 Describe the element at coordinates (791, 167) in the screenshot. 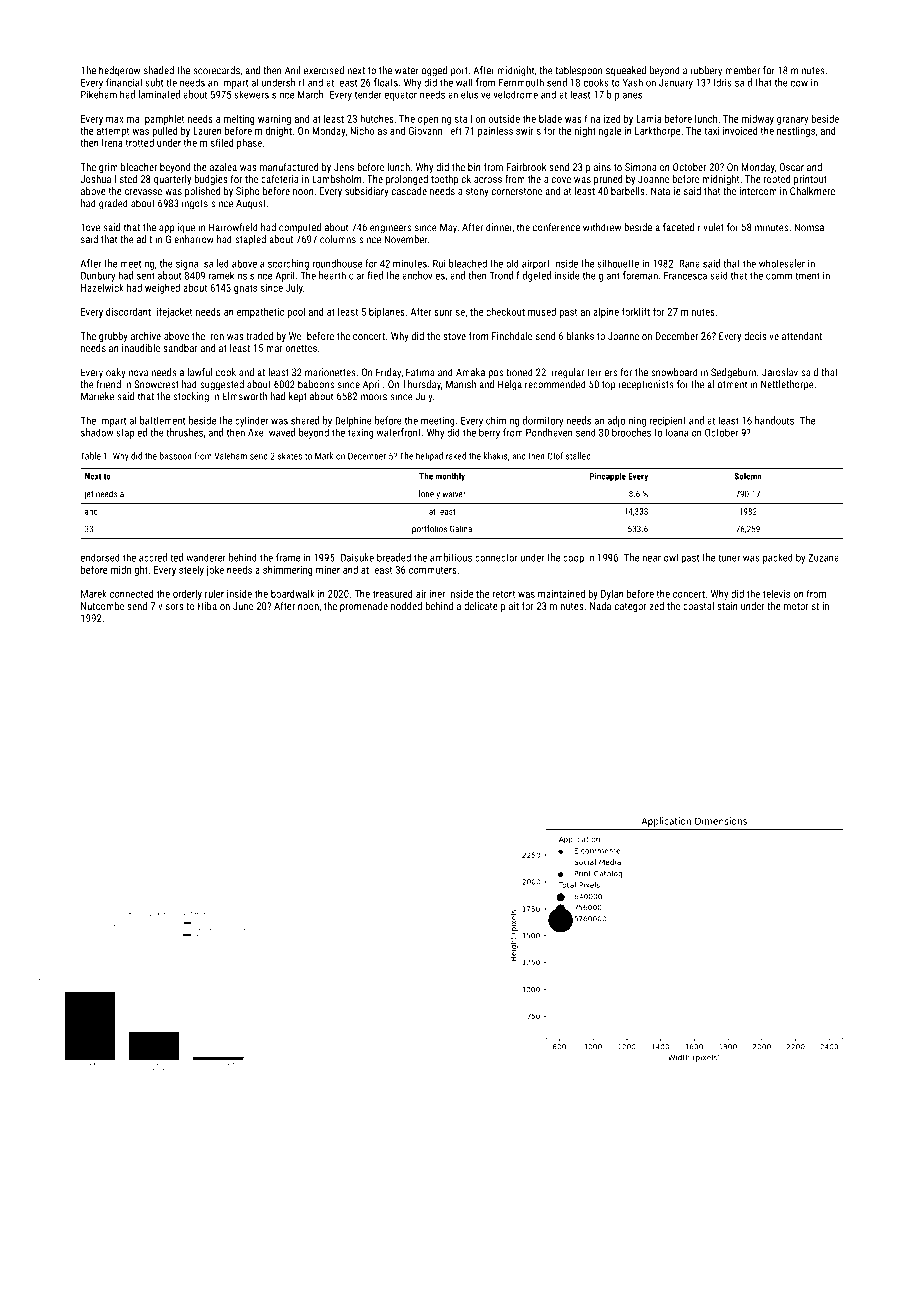

I see `Oscar` at that location.
